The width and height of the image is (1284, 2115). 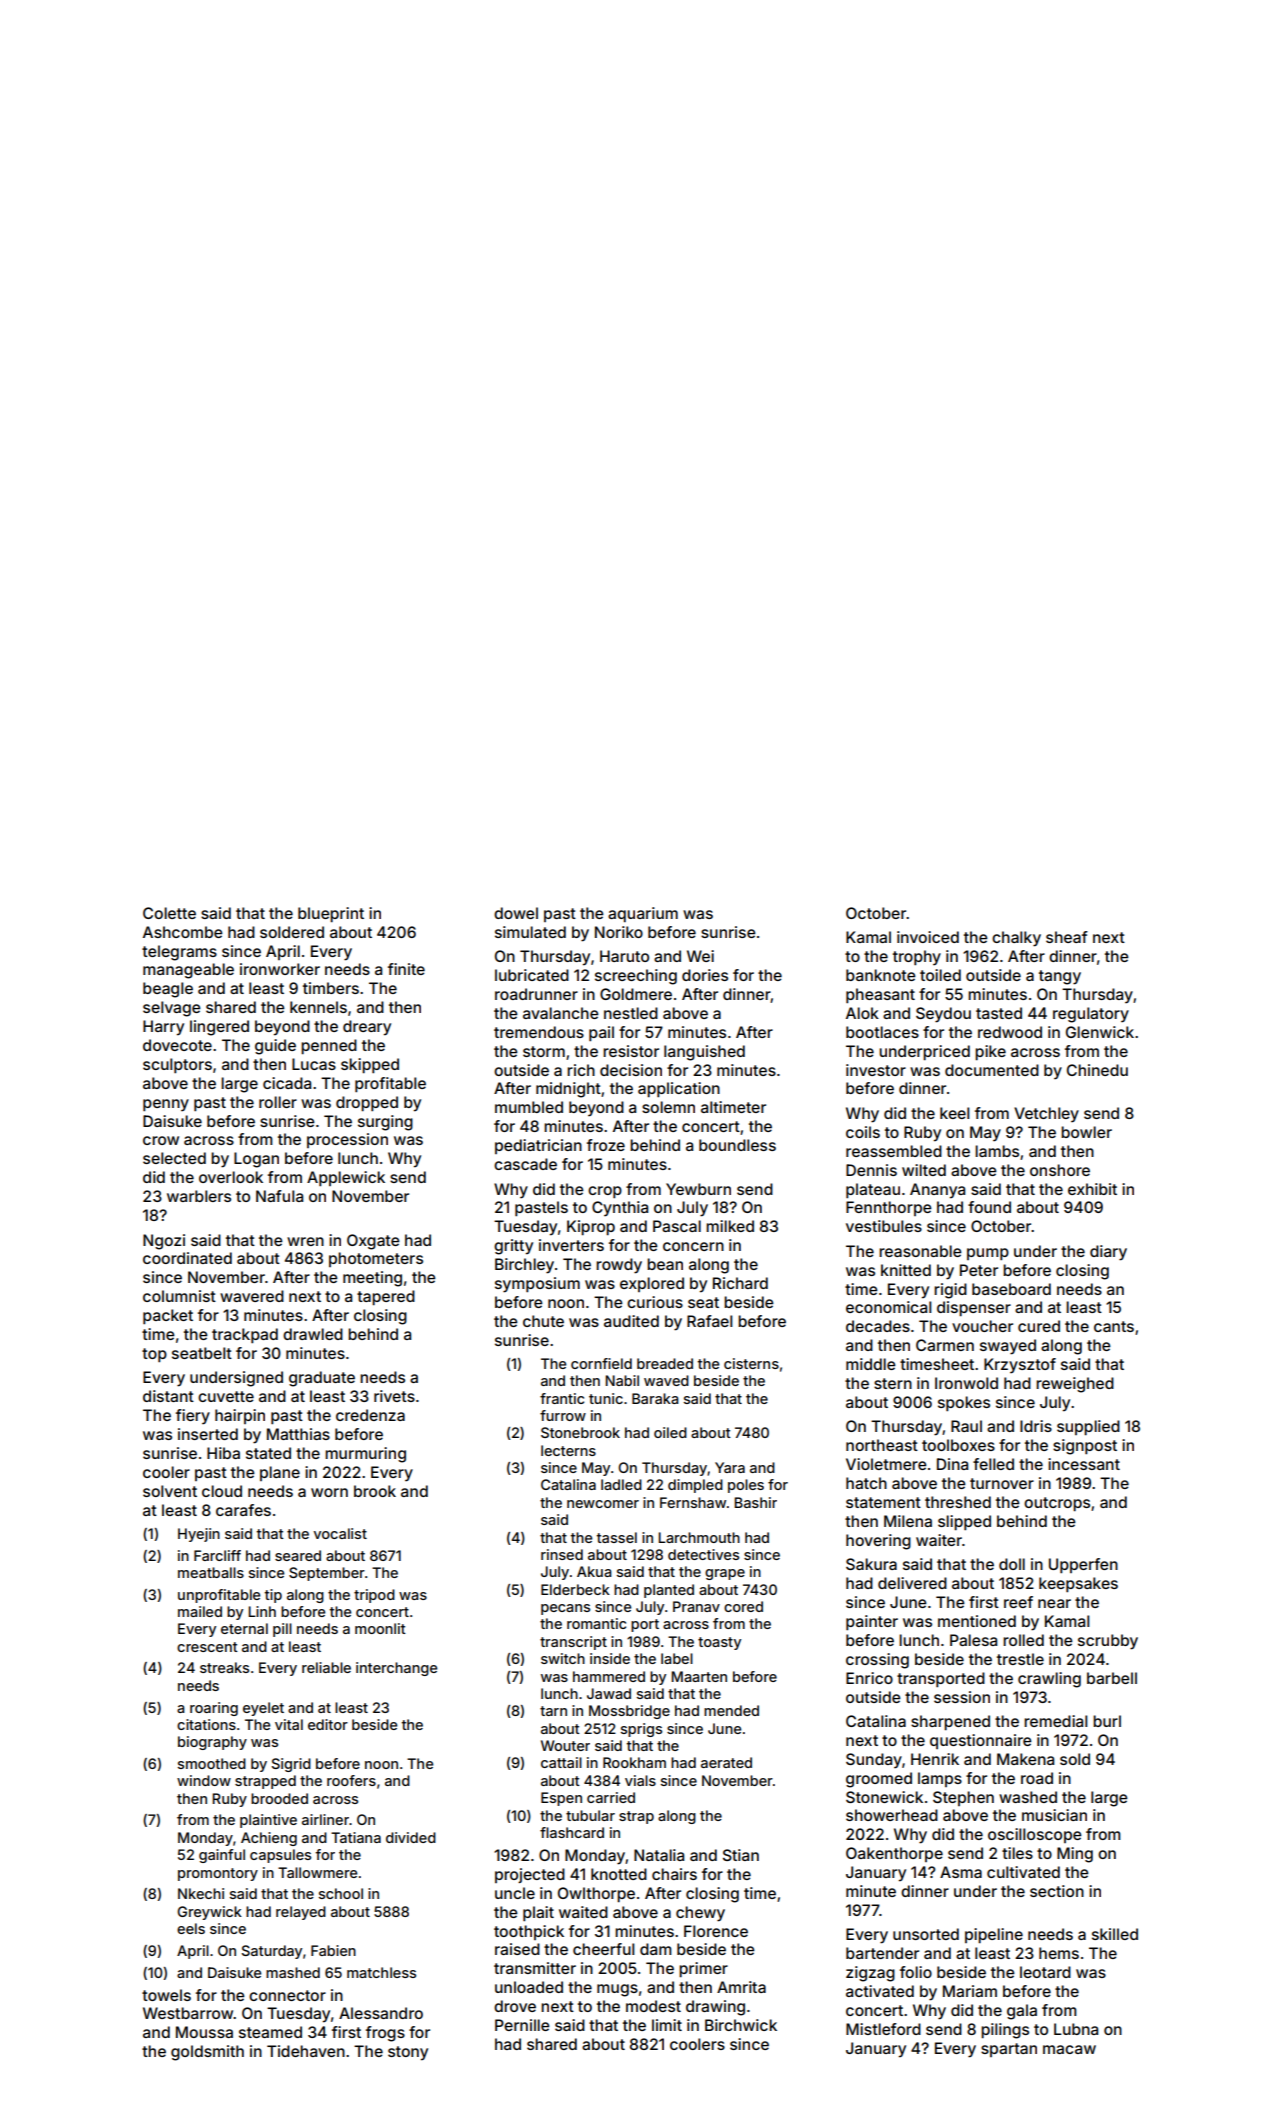 I want to click on sheaf, so click(x=1067, y=937).
